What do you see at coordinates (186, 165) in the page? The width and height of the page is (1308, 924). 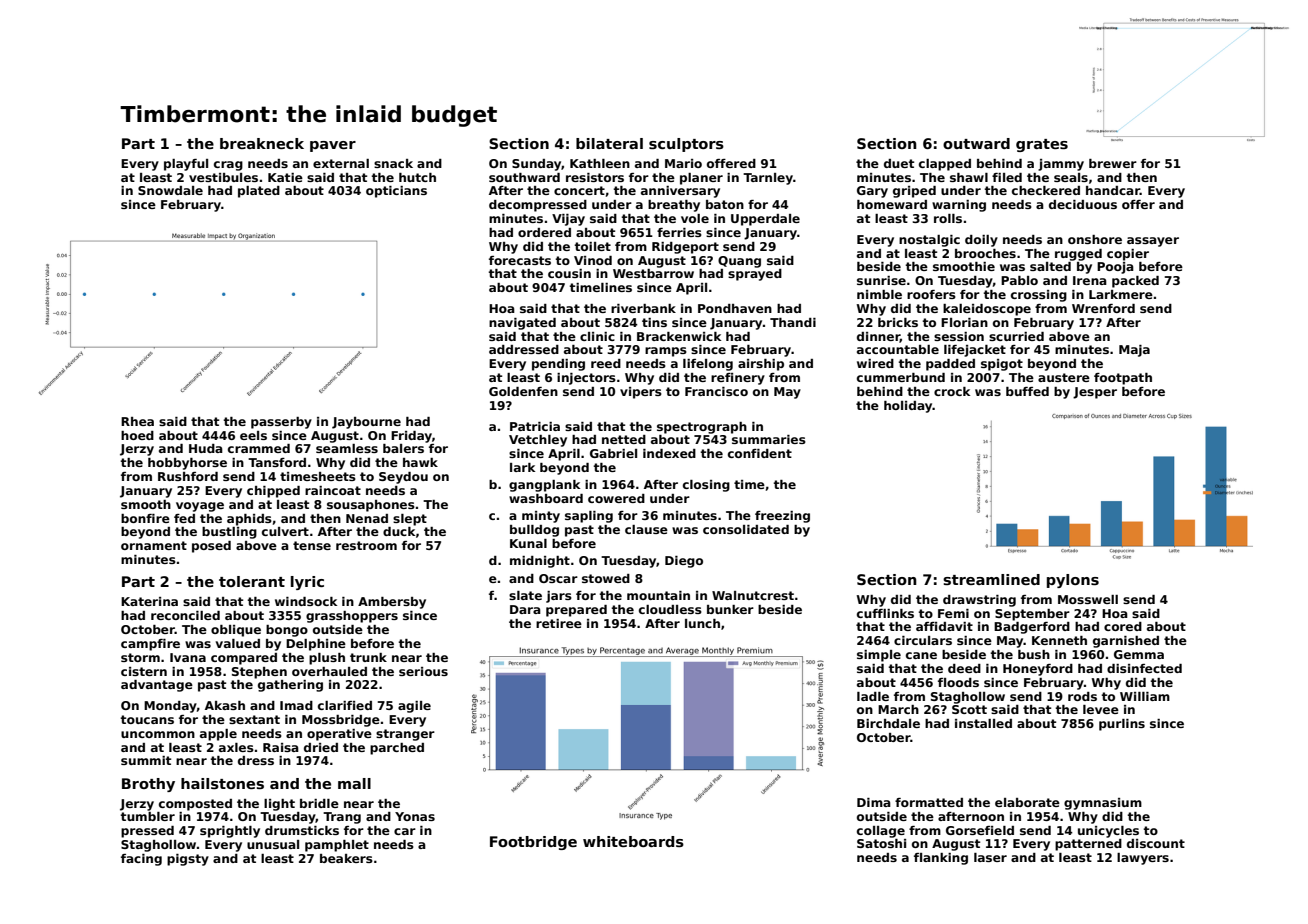 I see `playful` at bounding box center [186, 165].
